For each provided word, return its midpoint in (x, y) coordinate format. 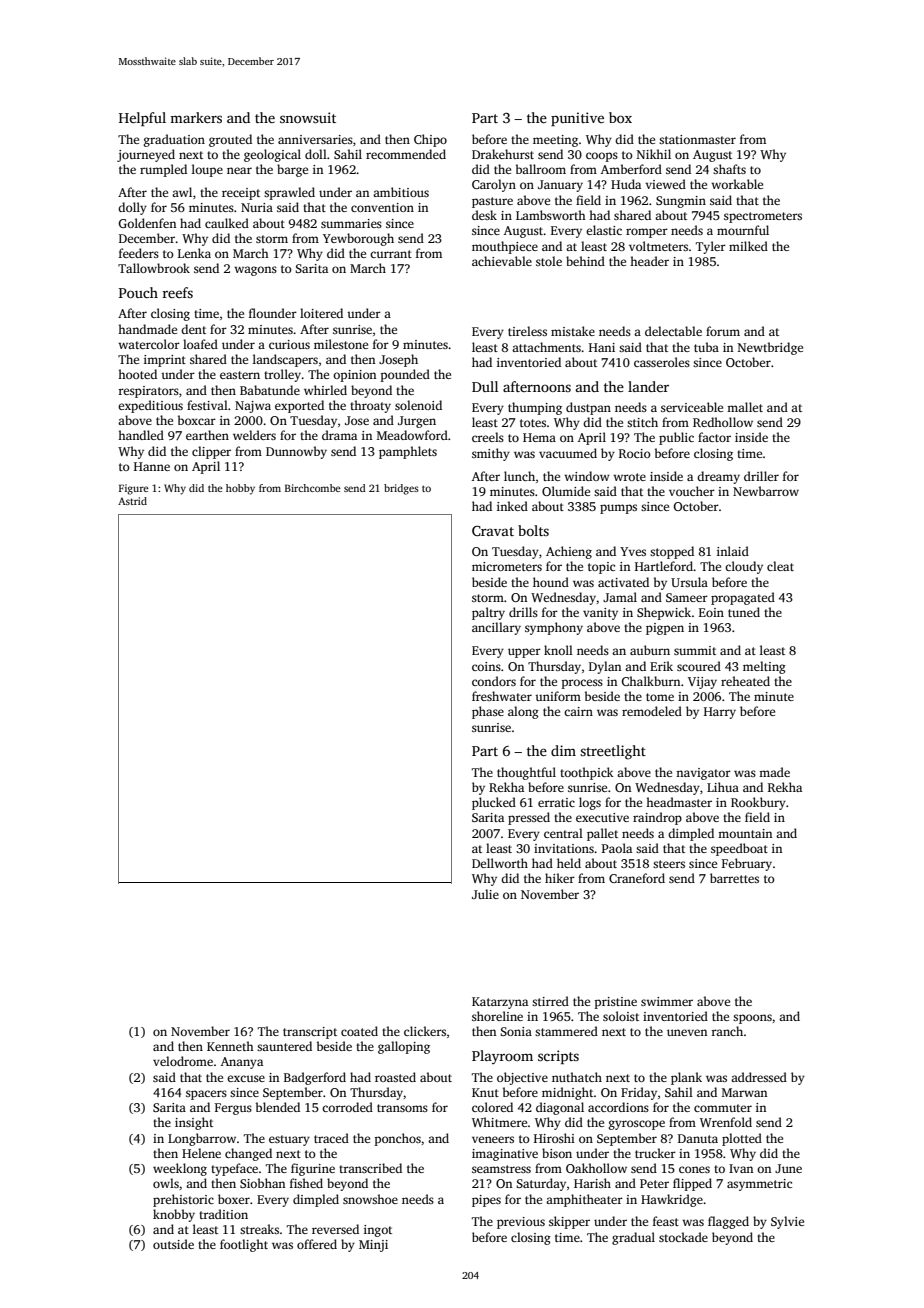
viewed (665, 184)
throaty (370, 406)
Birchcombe (313, 488)
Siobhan (262, 1183)
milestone (341, 344)
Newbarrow (766, 491)
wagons (255, 271)
